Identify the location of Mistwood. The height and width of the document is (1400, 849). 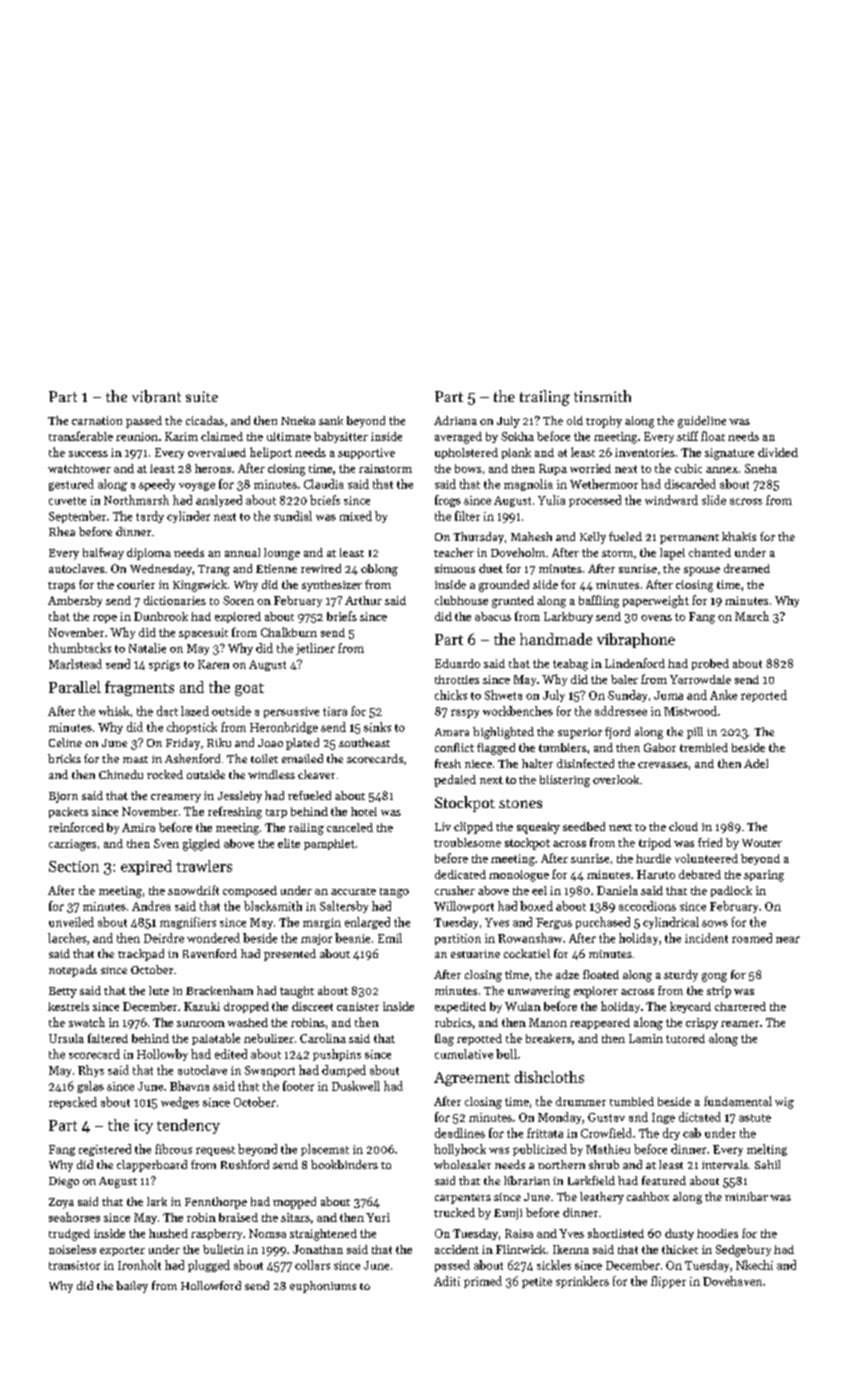
(690, 711).
